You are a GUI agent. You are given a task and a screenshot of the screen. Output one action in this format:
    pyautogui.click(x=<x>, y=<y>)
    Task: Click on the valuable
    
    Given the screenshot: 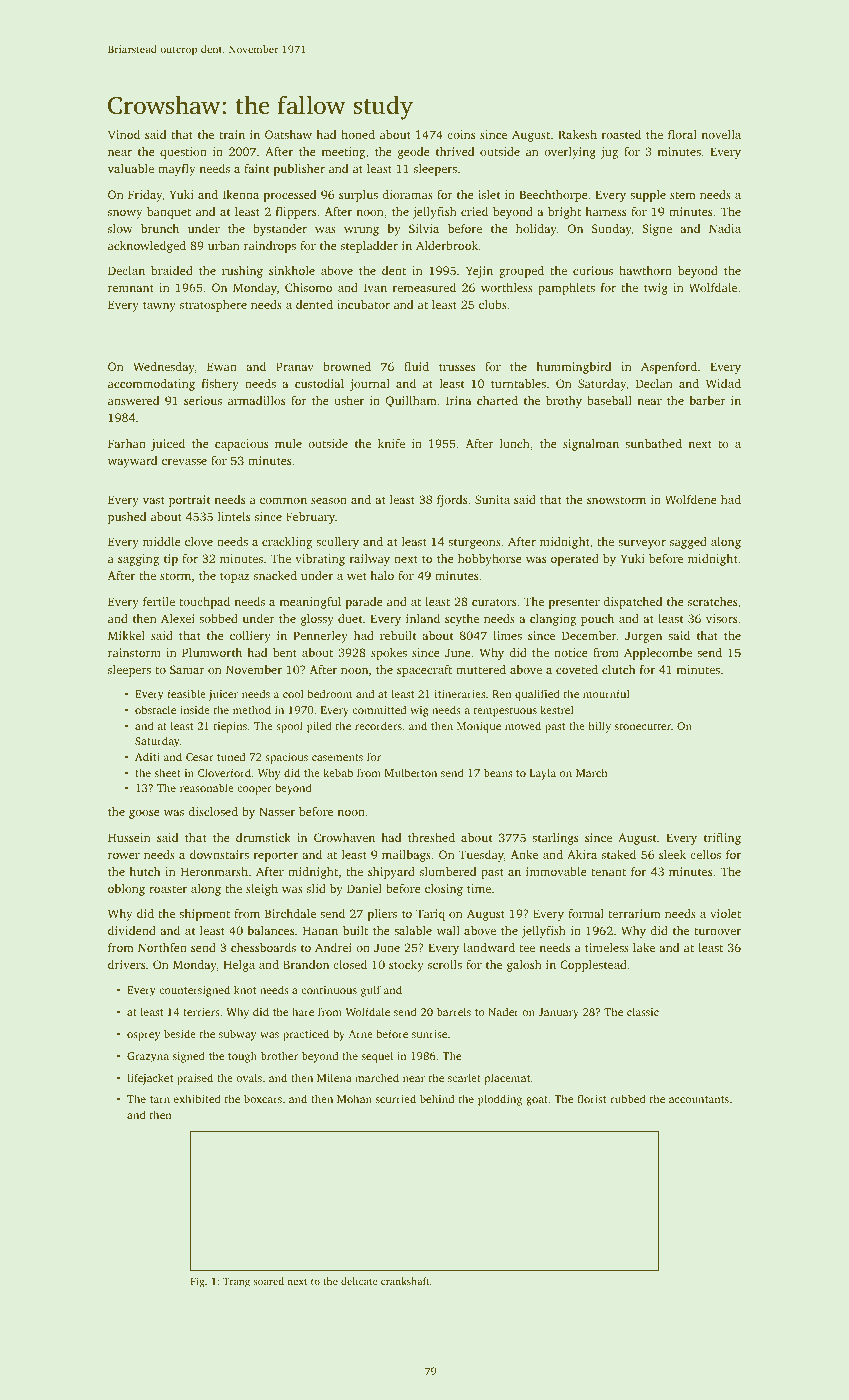 What is the action you would take?
    pyautogui.click(x=131, y=168)
